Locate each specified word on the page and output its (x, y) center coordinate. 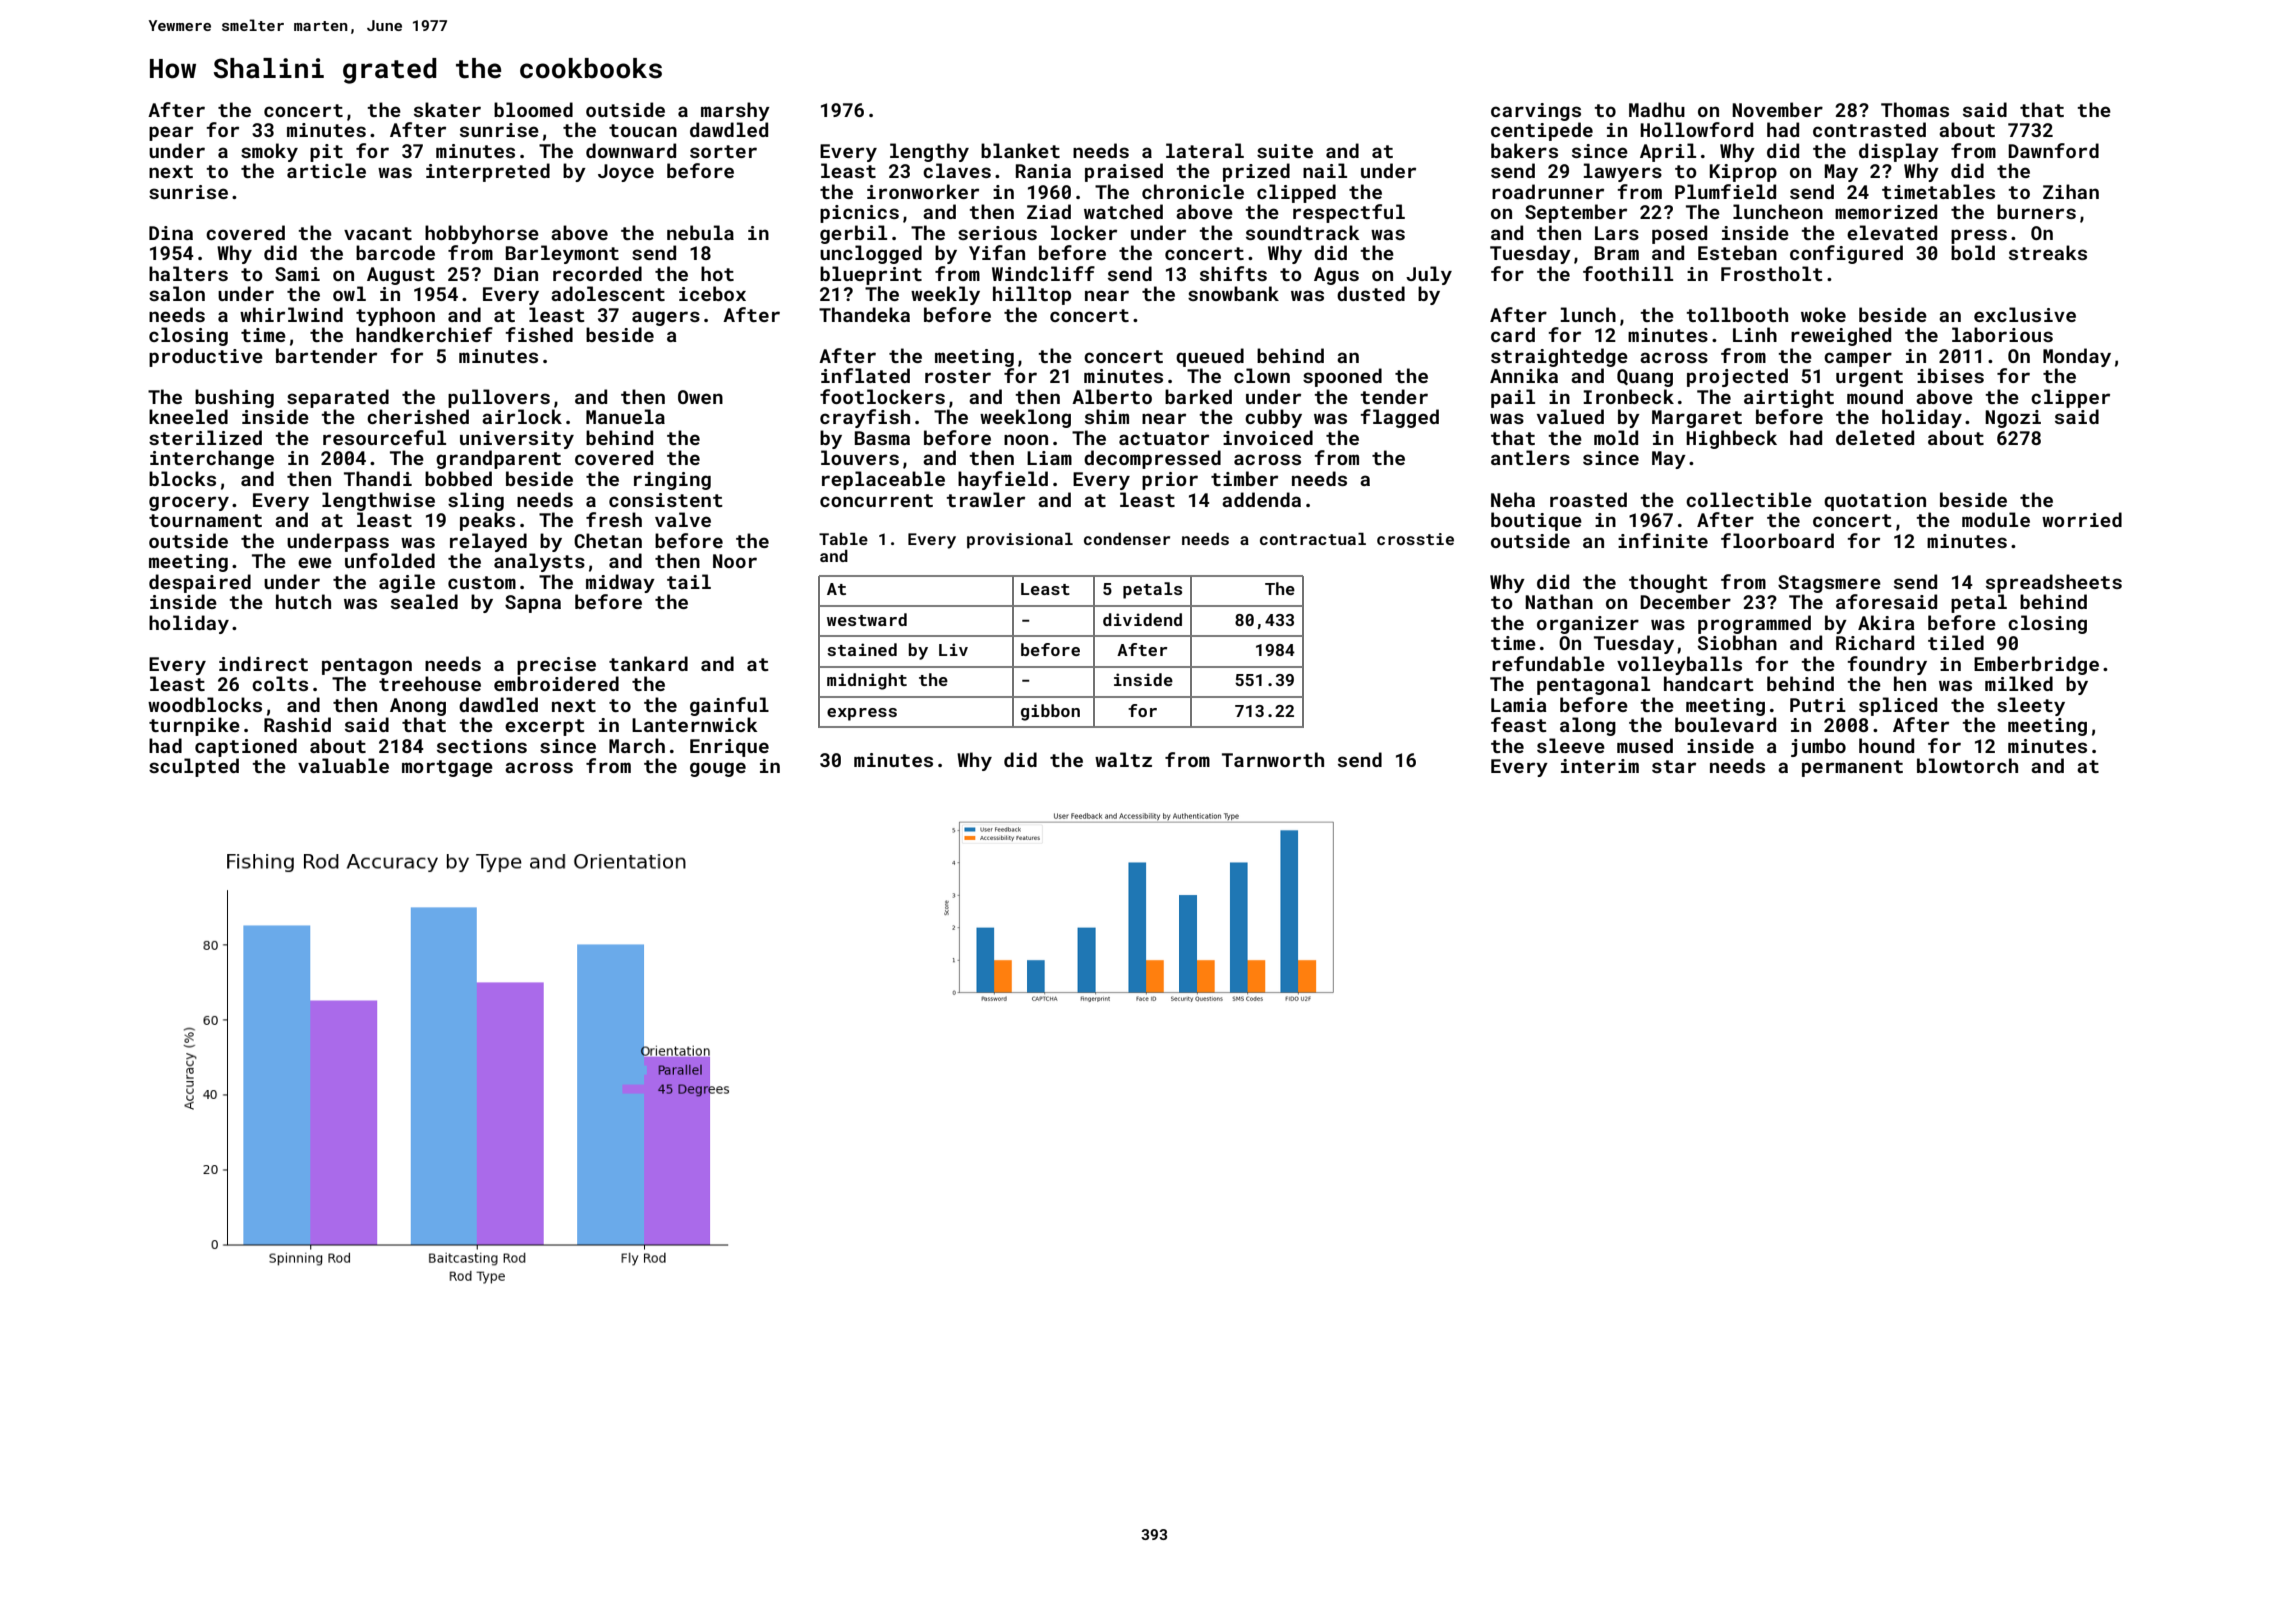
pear (171, 133)
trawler (985, 499)
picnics (859, 214)
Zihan (2071, 191)
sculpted (194, 767)
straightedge (1559, 357)
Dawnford (2053, 150)
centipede (1542, 131)
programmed (1754, 624)
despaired (200, 583)
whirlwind (291, 314)
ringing (672, 481)
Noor (735, 561)
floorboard (1777, 540)
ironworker (923, 191)
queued (1210, 357)
